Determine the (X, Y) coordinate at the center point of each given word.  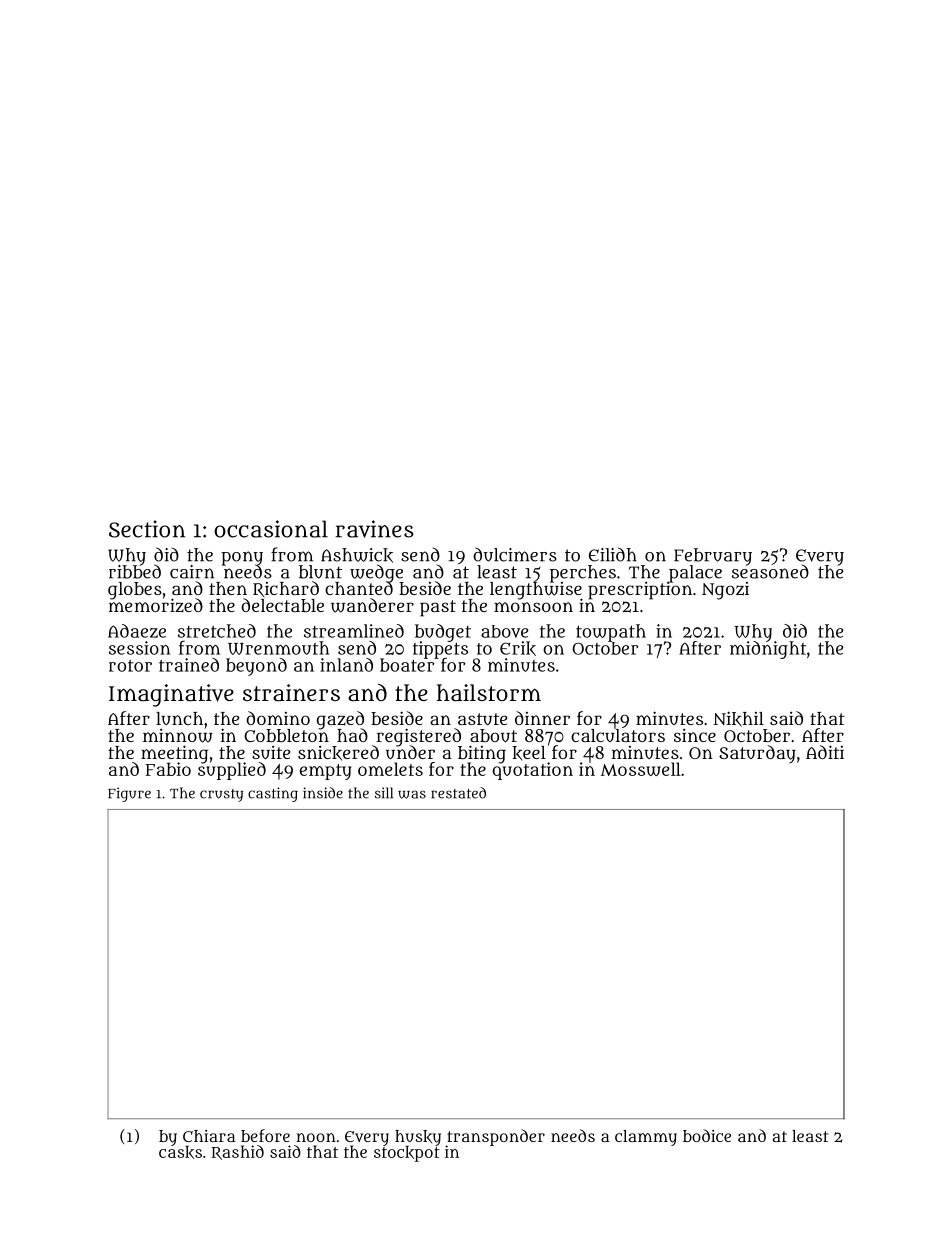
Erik (518, 648)
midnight (768, 650)
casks (180, 1152)
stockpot (407, 1154)
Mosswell (641, 769)
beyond (256, 667)
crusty (221, 795)
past (438, 608)
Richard (286, 589)
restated (458, 793)
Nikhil (738, 719)
